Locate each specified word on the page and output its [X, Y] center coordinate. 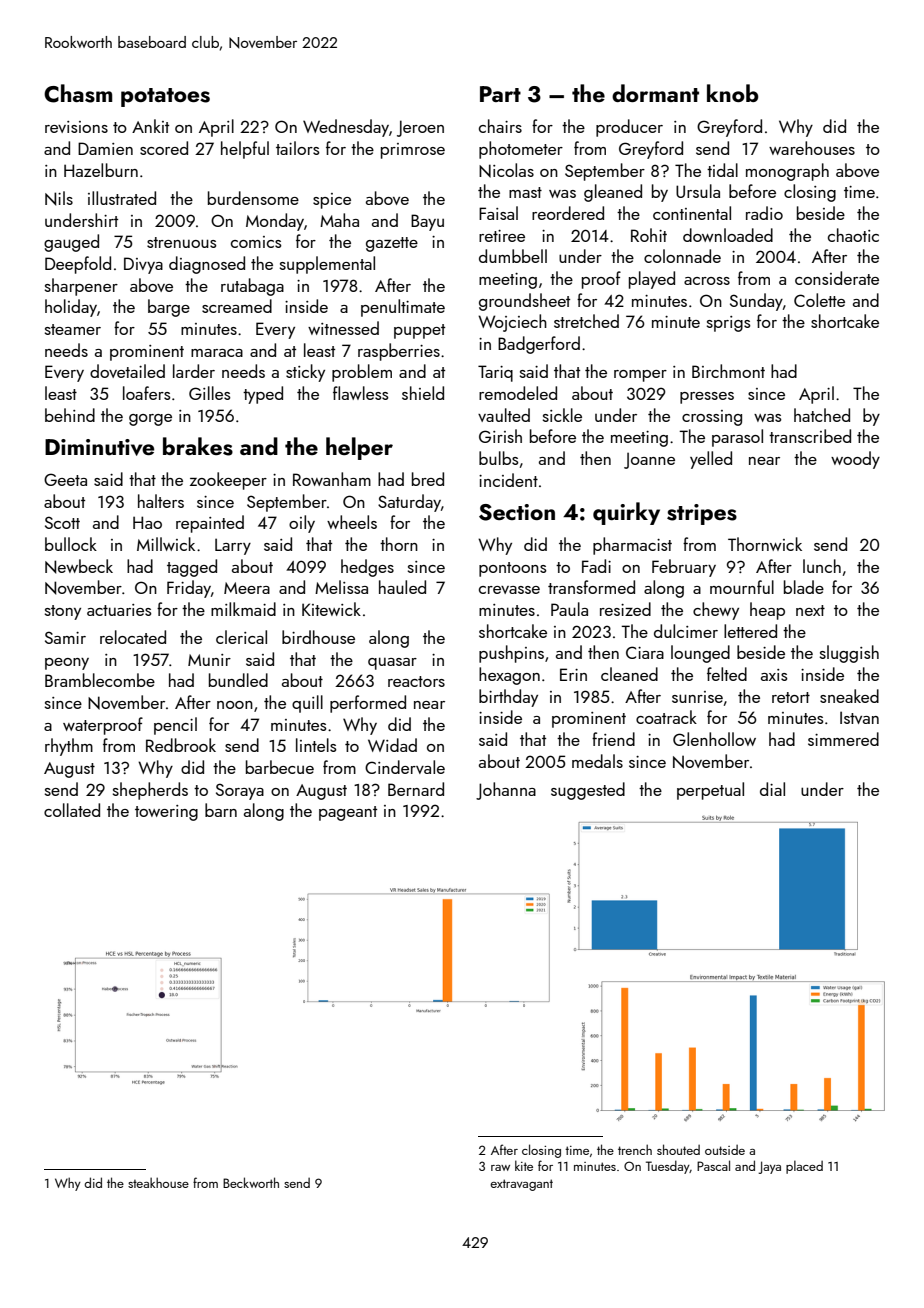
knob [733, 93]
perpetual [710, 791]
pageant [348, 813]
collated [72, 810]
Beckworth [251, 1182]
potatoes [165, 97]
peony [67, 664]
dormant [655, 93]
